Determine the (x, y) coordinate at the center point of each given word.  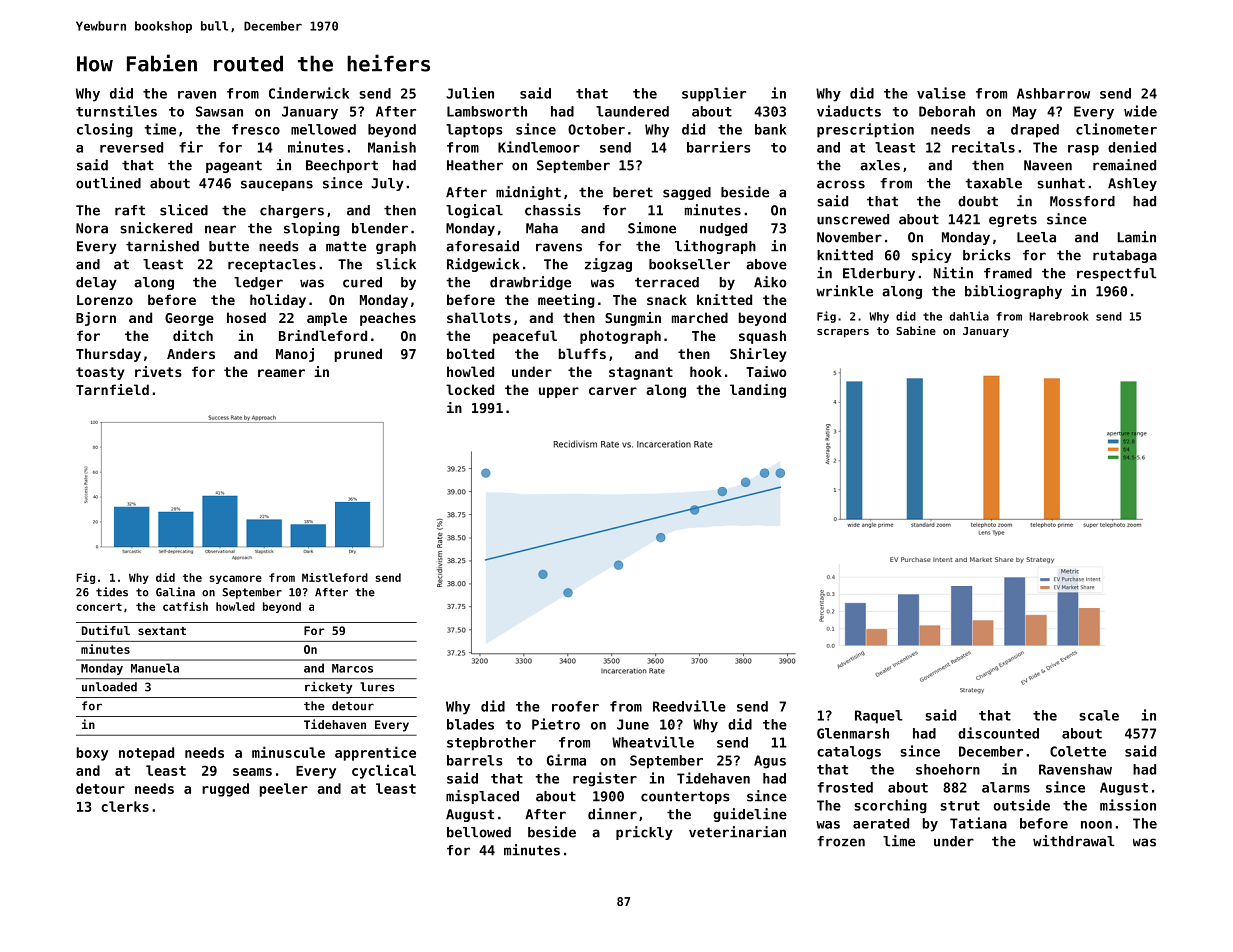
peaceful (525, 337)
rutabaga (1125, 256)
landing (758, 391)
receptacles (272, 265)
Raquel (879, 717)
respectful (1117, 274)
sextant (162, 631)
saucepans (277, 185)
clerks (125, 806)
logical (474, 211)
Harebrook (1059, 316)
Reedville (689, 706)
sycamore (235, 579)
